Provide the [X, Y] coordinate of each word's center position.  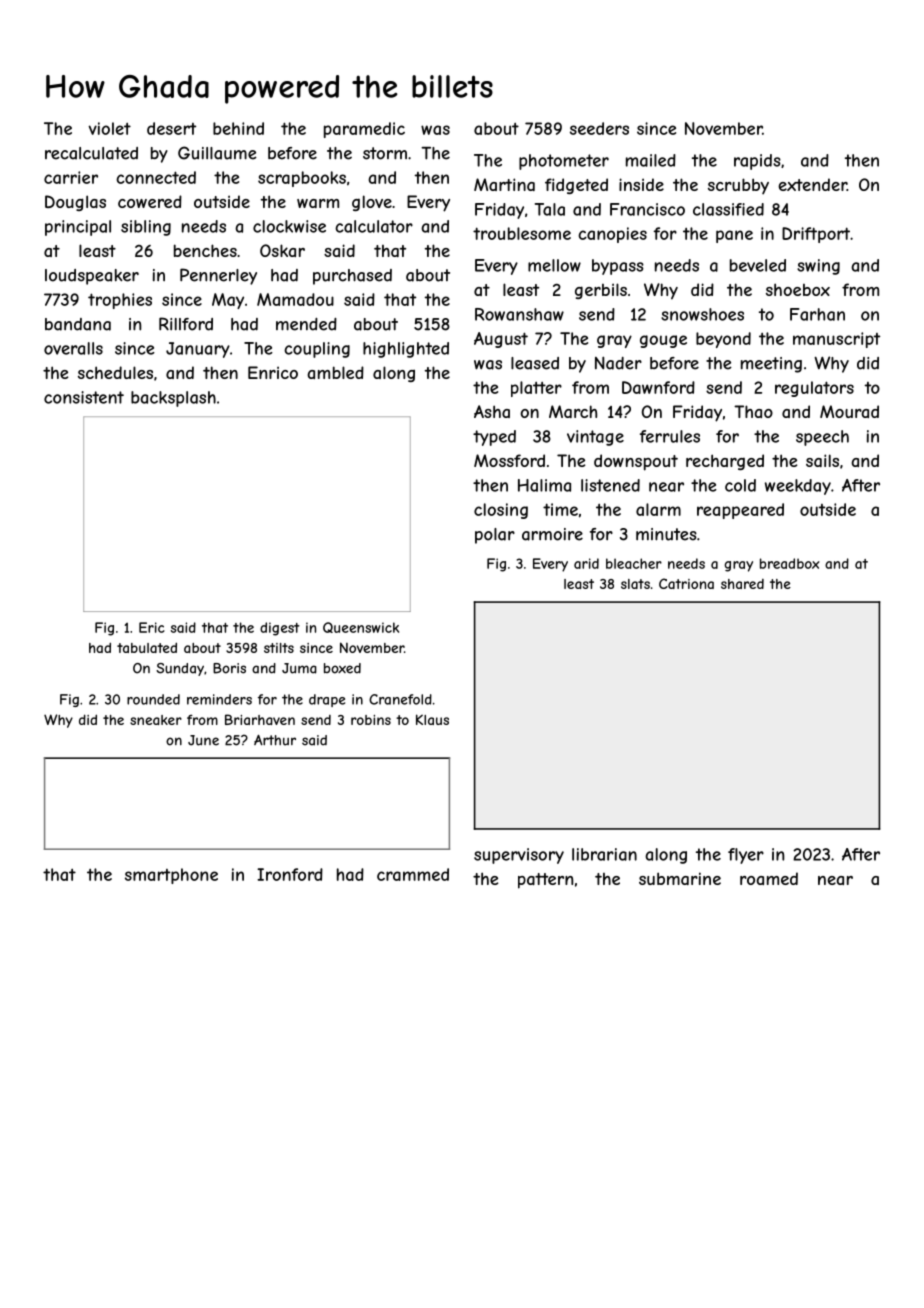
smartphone [171, 876]
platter [536, 389]
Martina [504, 184]
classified [728, 209]
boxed [342, 668]
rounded [153, 699]
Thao [753, 411]
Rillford [186, 324]
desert [171, 128]
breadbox [790, 563]
